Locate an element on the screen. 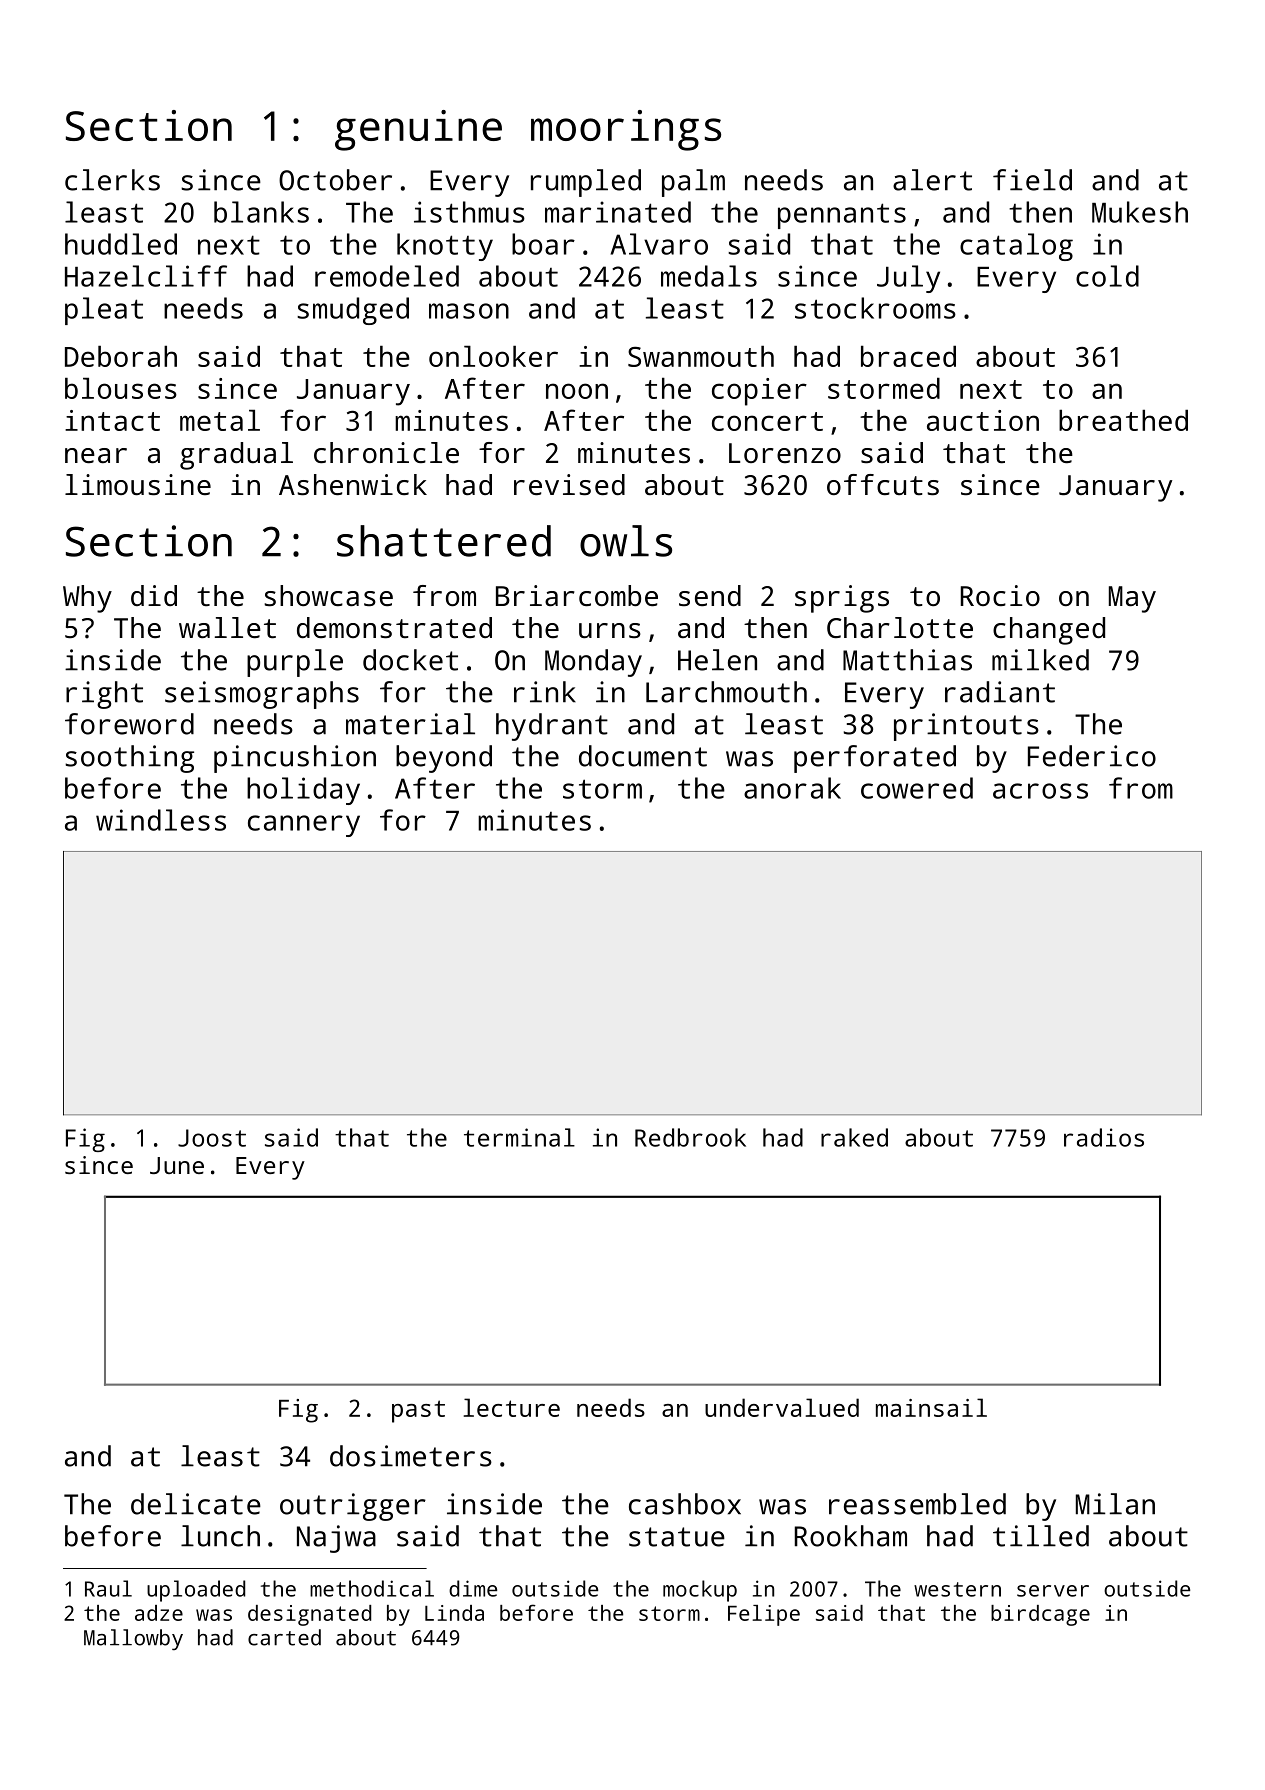  catalog is located at coordinates (1016, 247).
